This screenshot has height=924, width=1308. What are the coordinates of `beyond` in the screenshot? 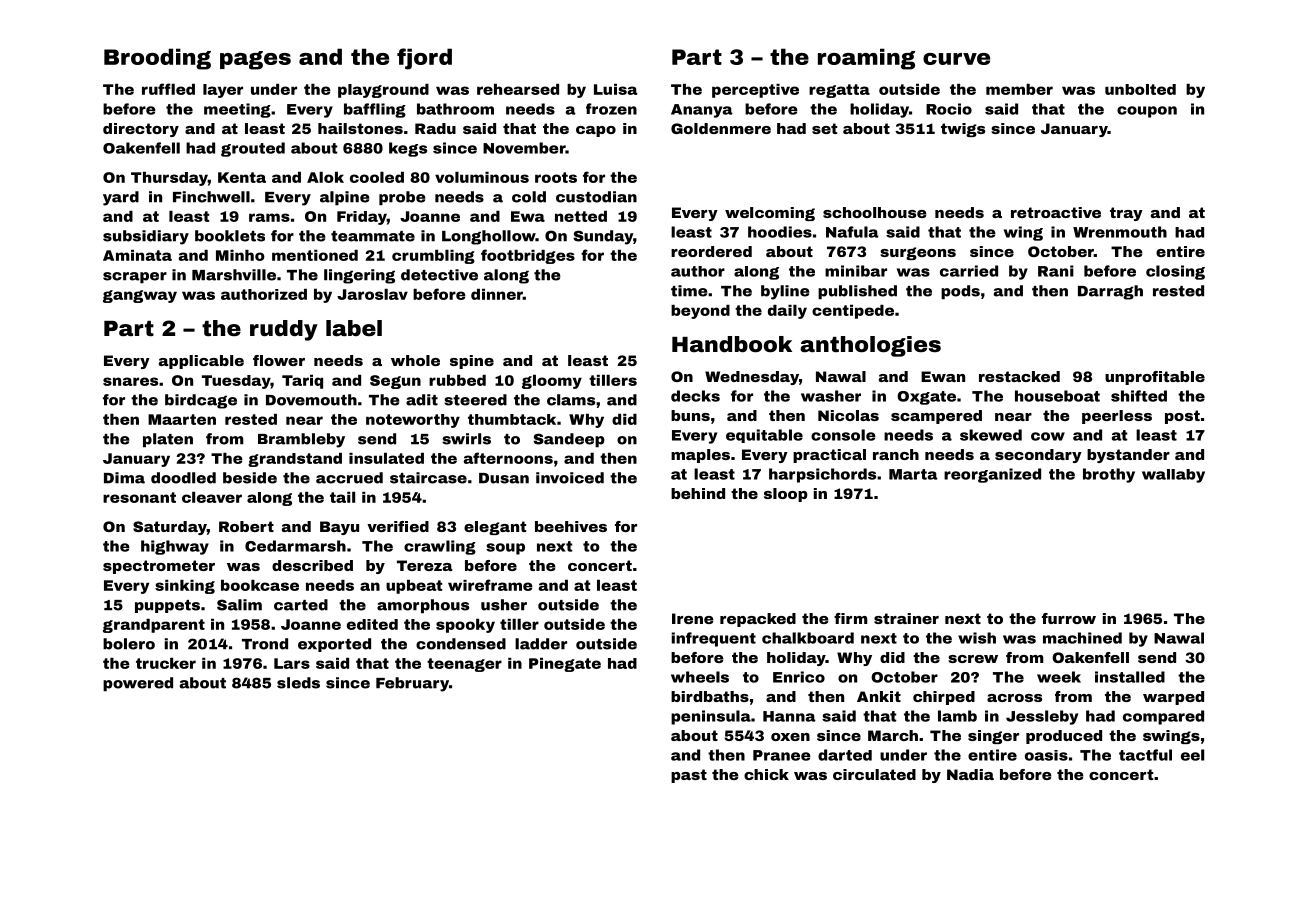 It's located at (700, 312).
